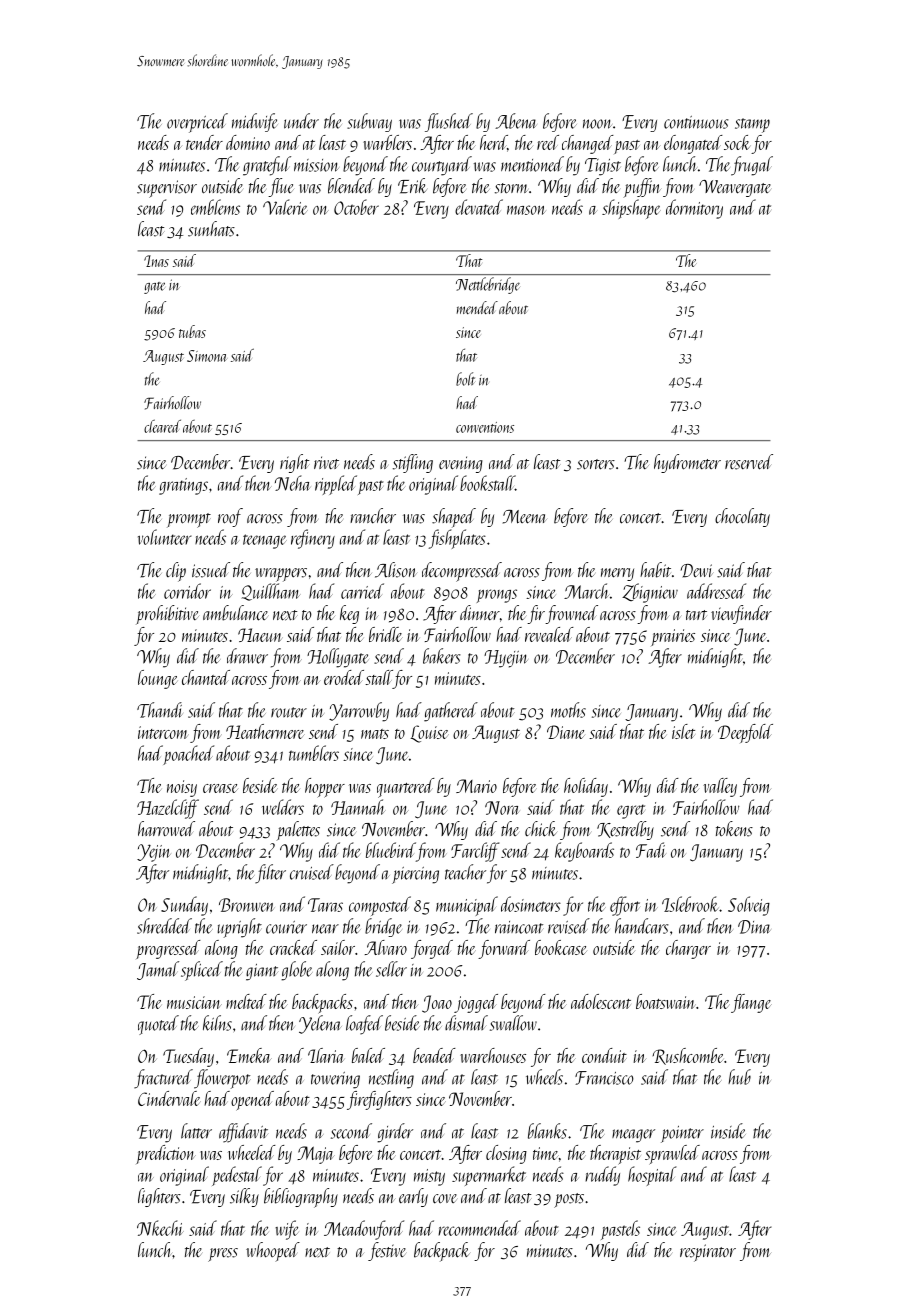  What do you see at coordinates (326, 462) in the image?
I see `rivet` at bounding box center [326, 462].
